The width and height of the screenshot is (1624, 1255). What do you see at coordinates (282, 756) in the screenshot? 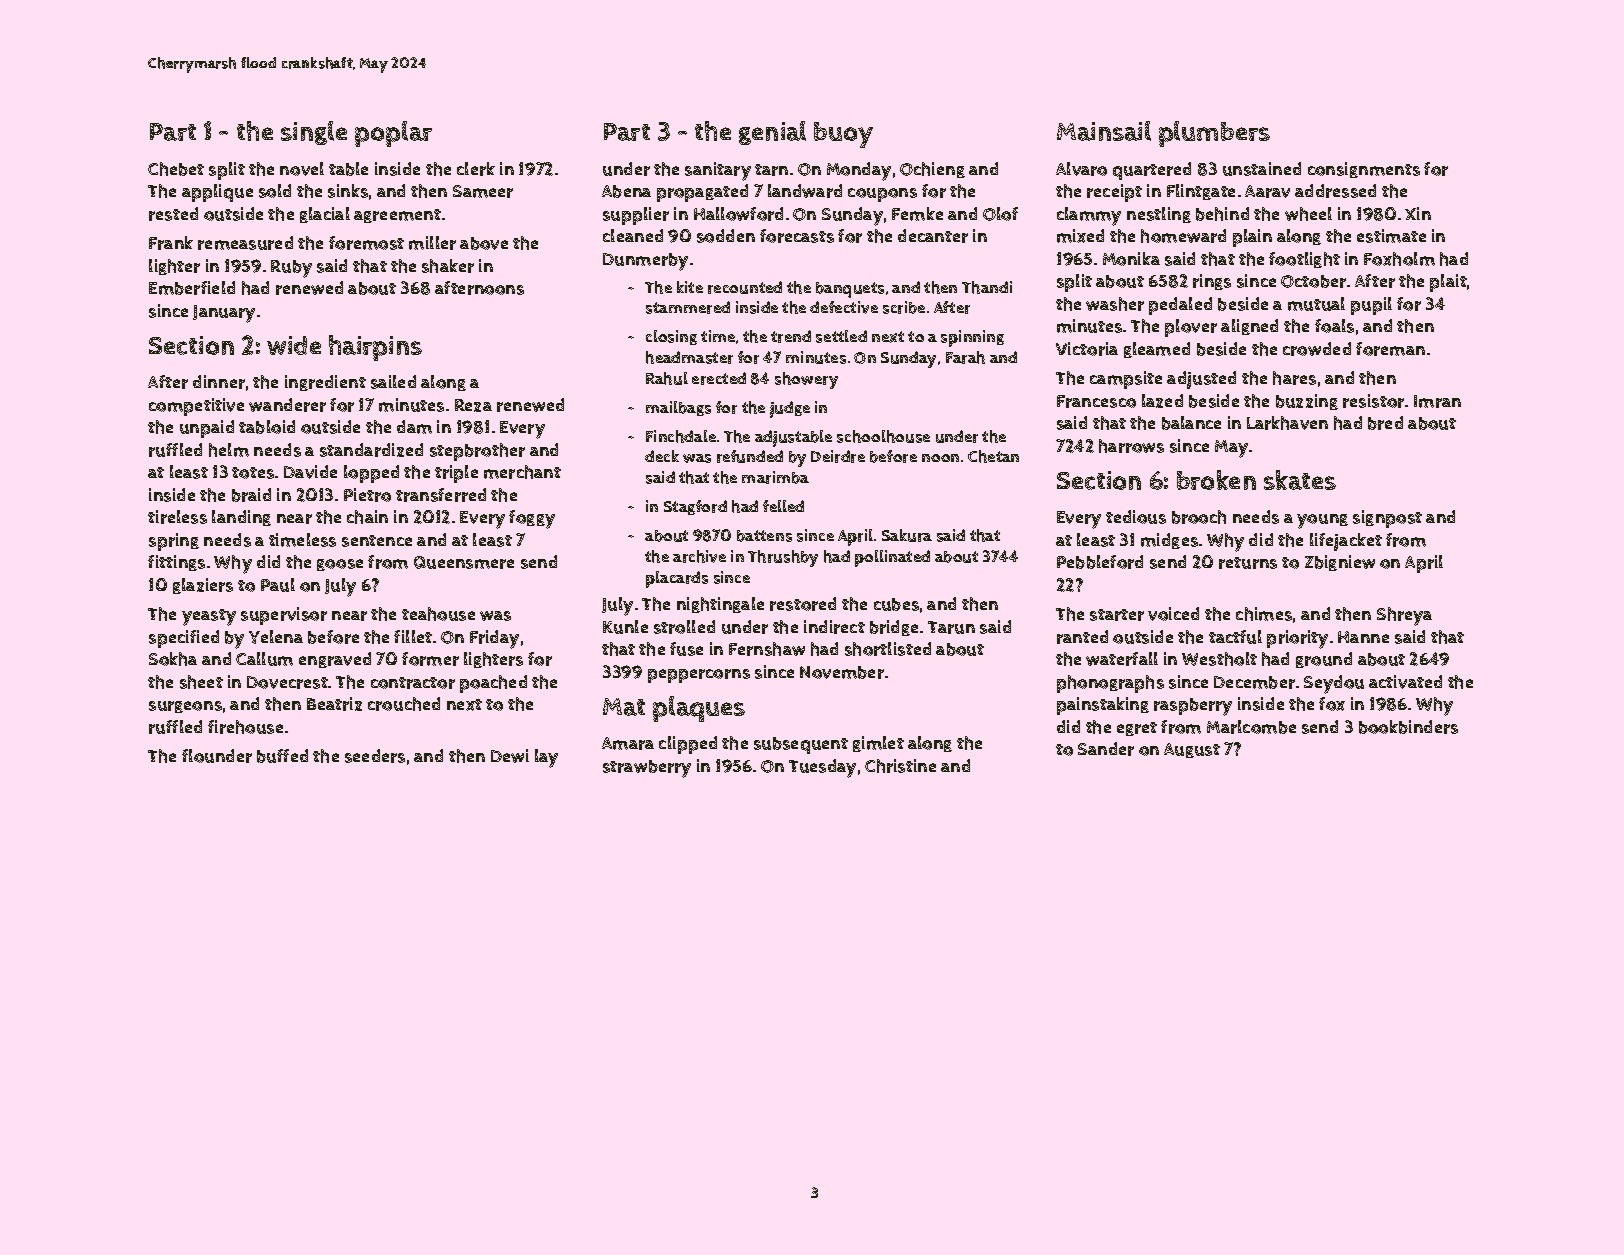
I see `buffed` at bounding box center [282, 756].
